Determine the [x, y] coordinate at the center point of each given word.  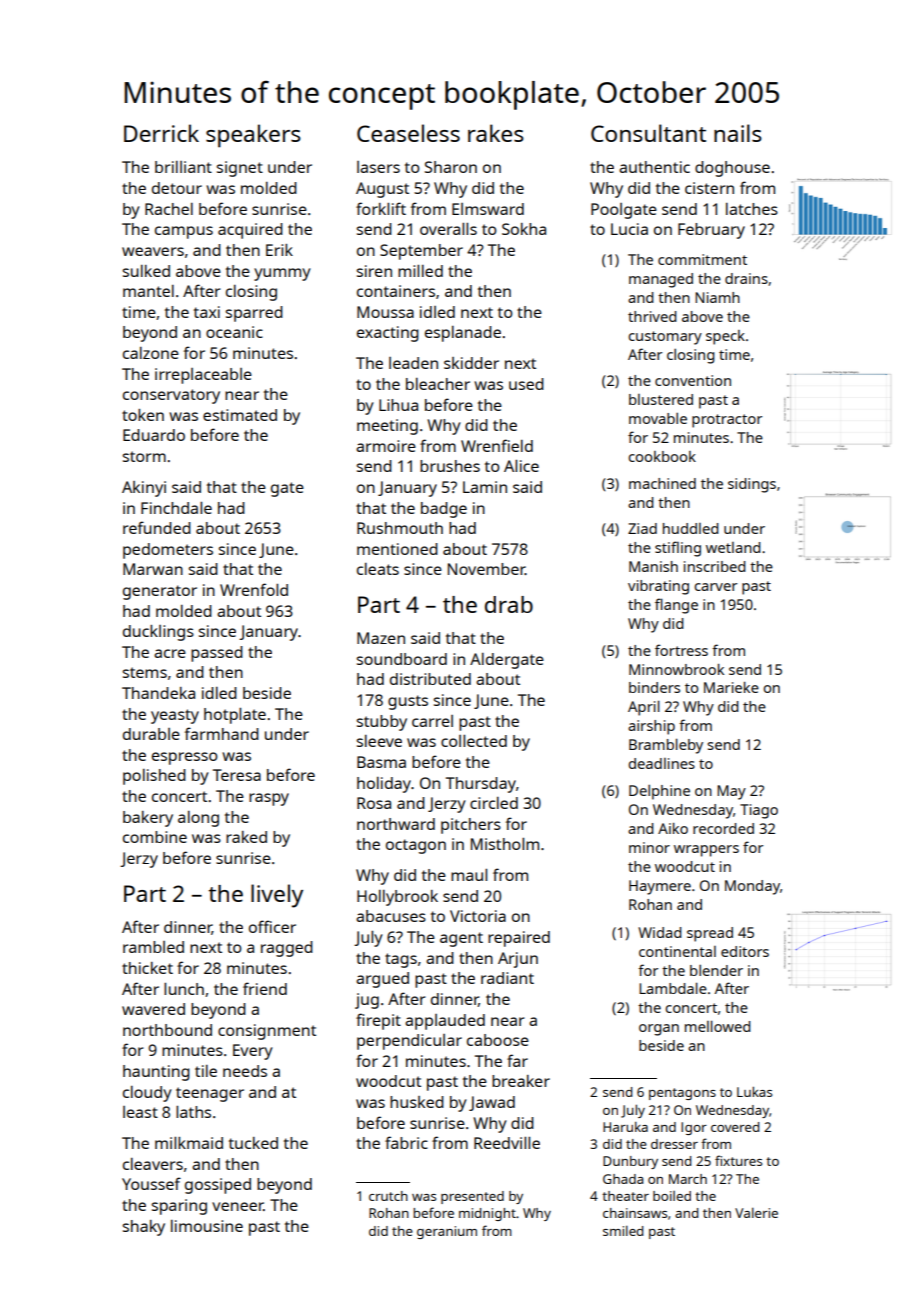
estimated [240, 415]
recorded [723, 828]
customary [665, 338]
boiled [672, 1196]
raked [246, 837]
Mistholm [505, 844]
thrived [652, 316]
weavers [153, 251]
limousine [207, 1226]
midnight [487, 1214]
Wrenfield [497, 445]
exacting [388, 334]
